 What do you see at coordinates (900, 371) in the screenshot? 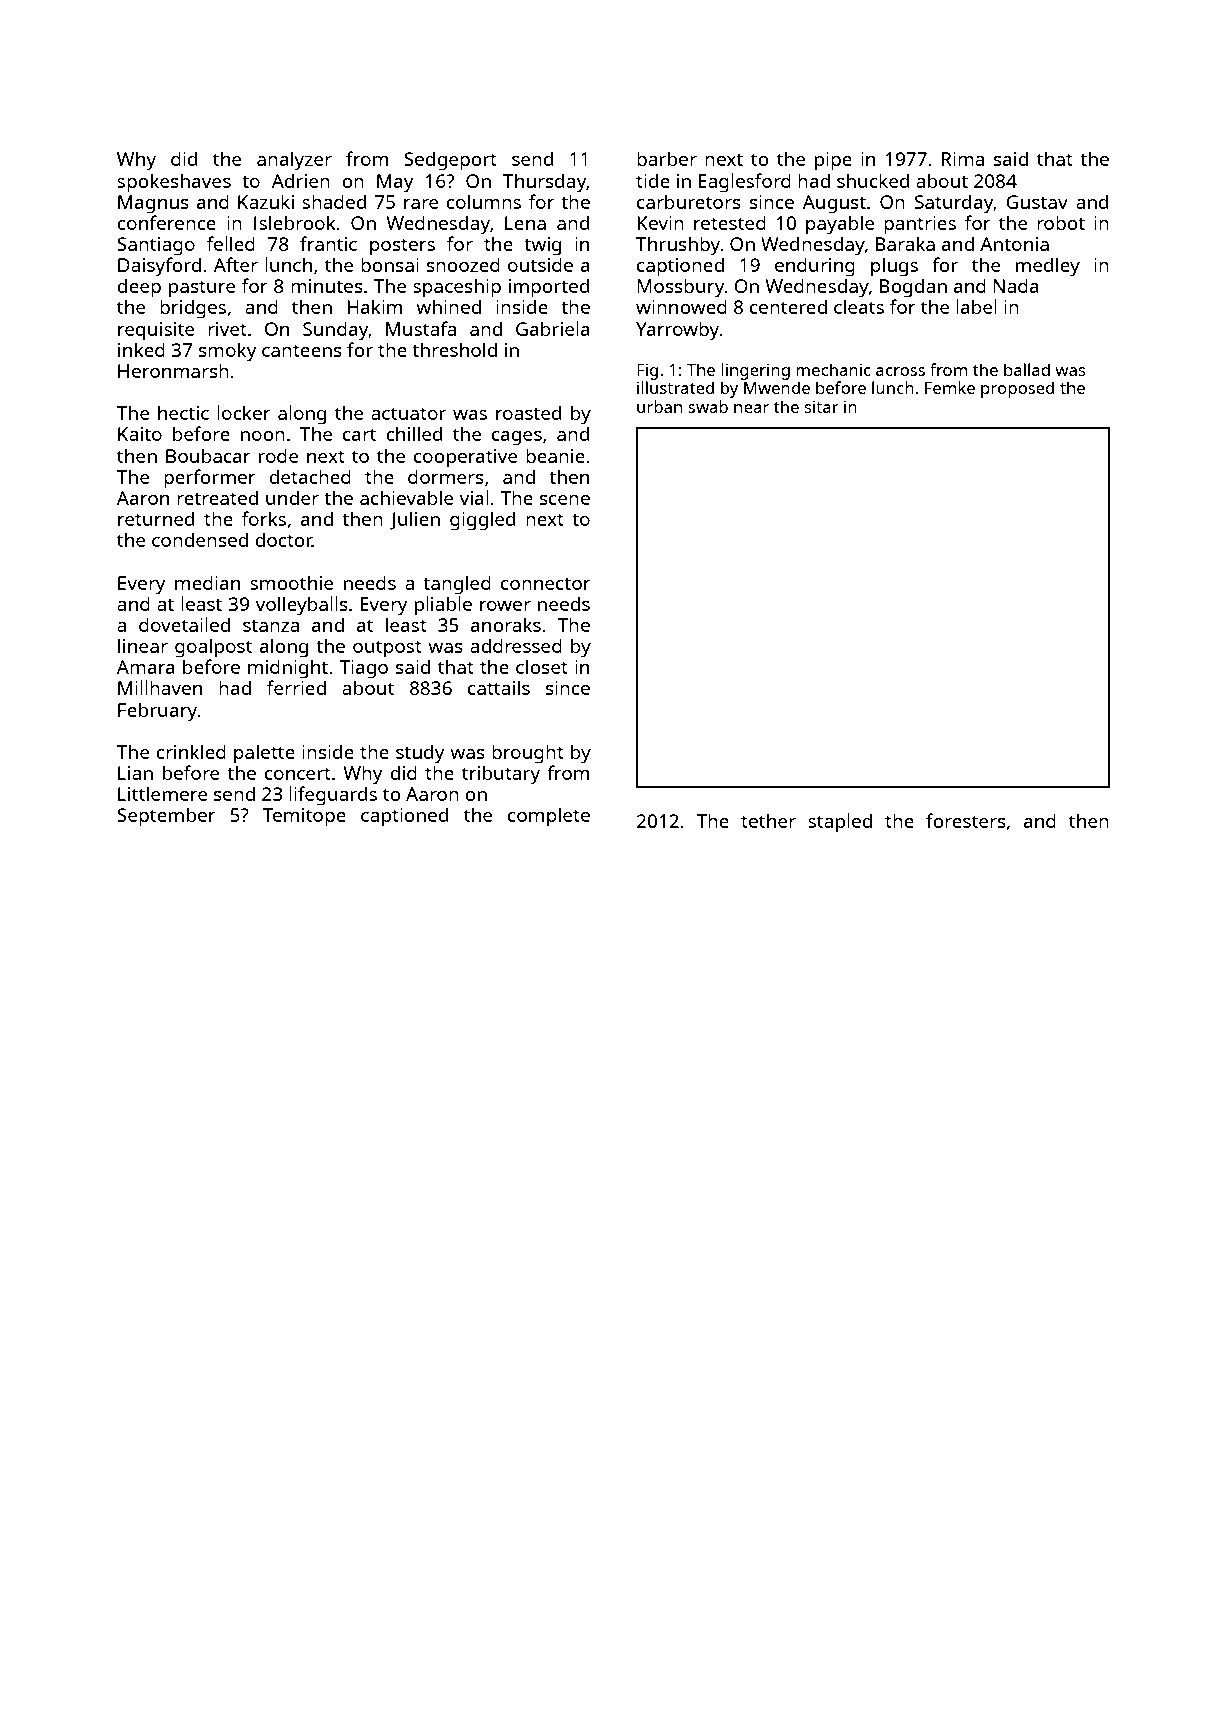
I see `across` at bounding box center [900, 371].
